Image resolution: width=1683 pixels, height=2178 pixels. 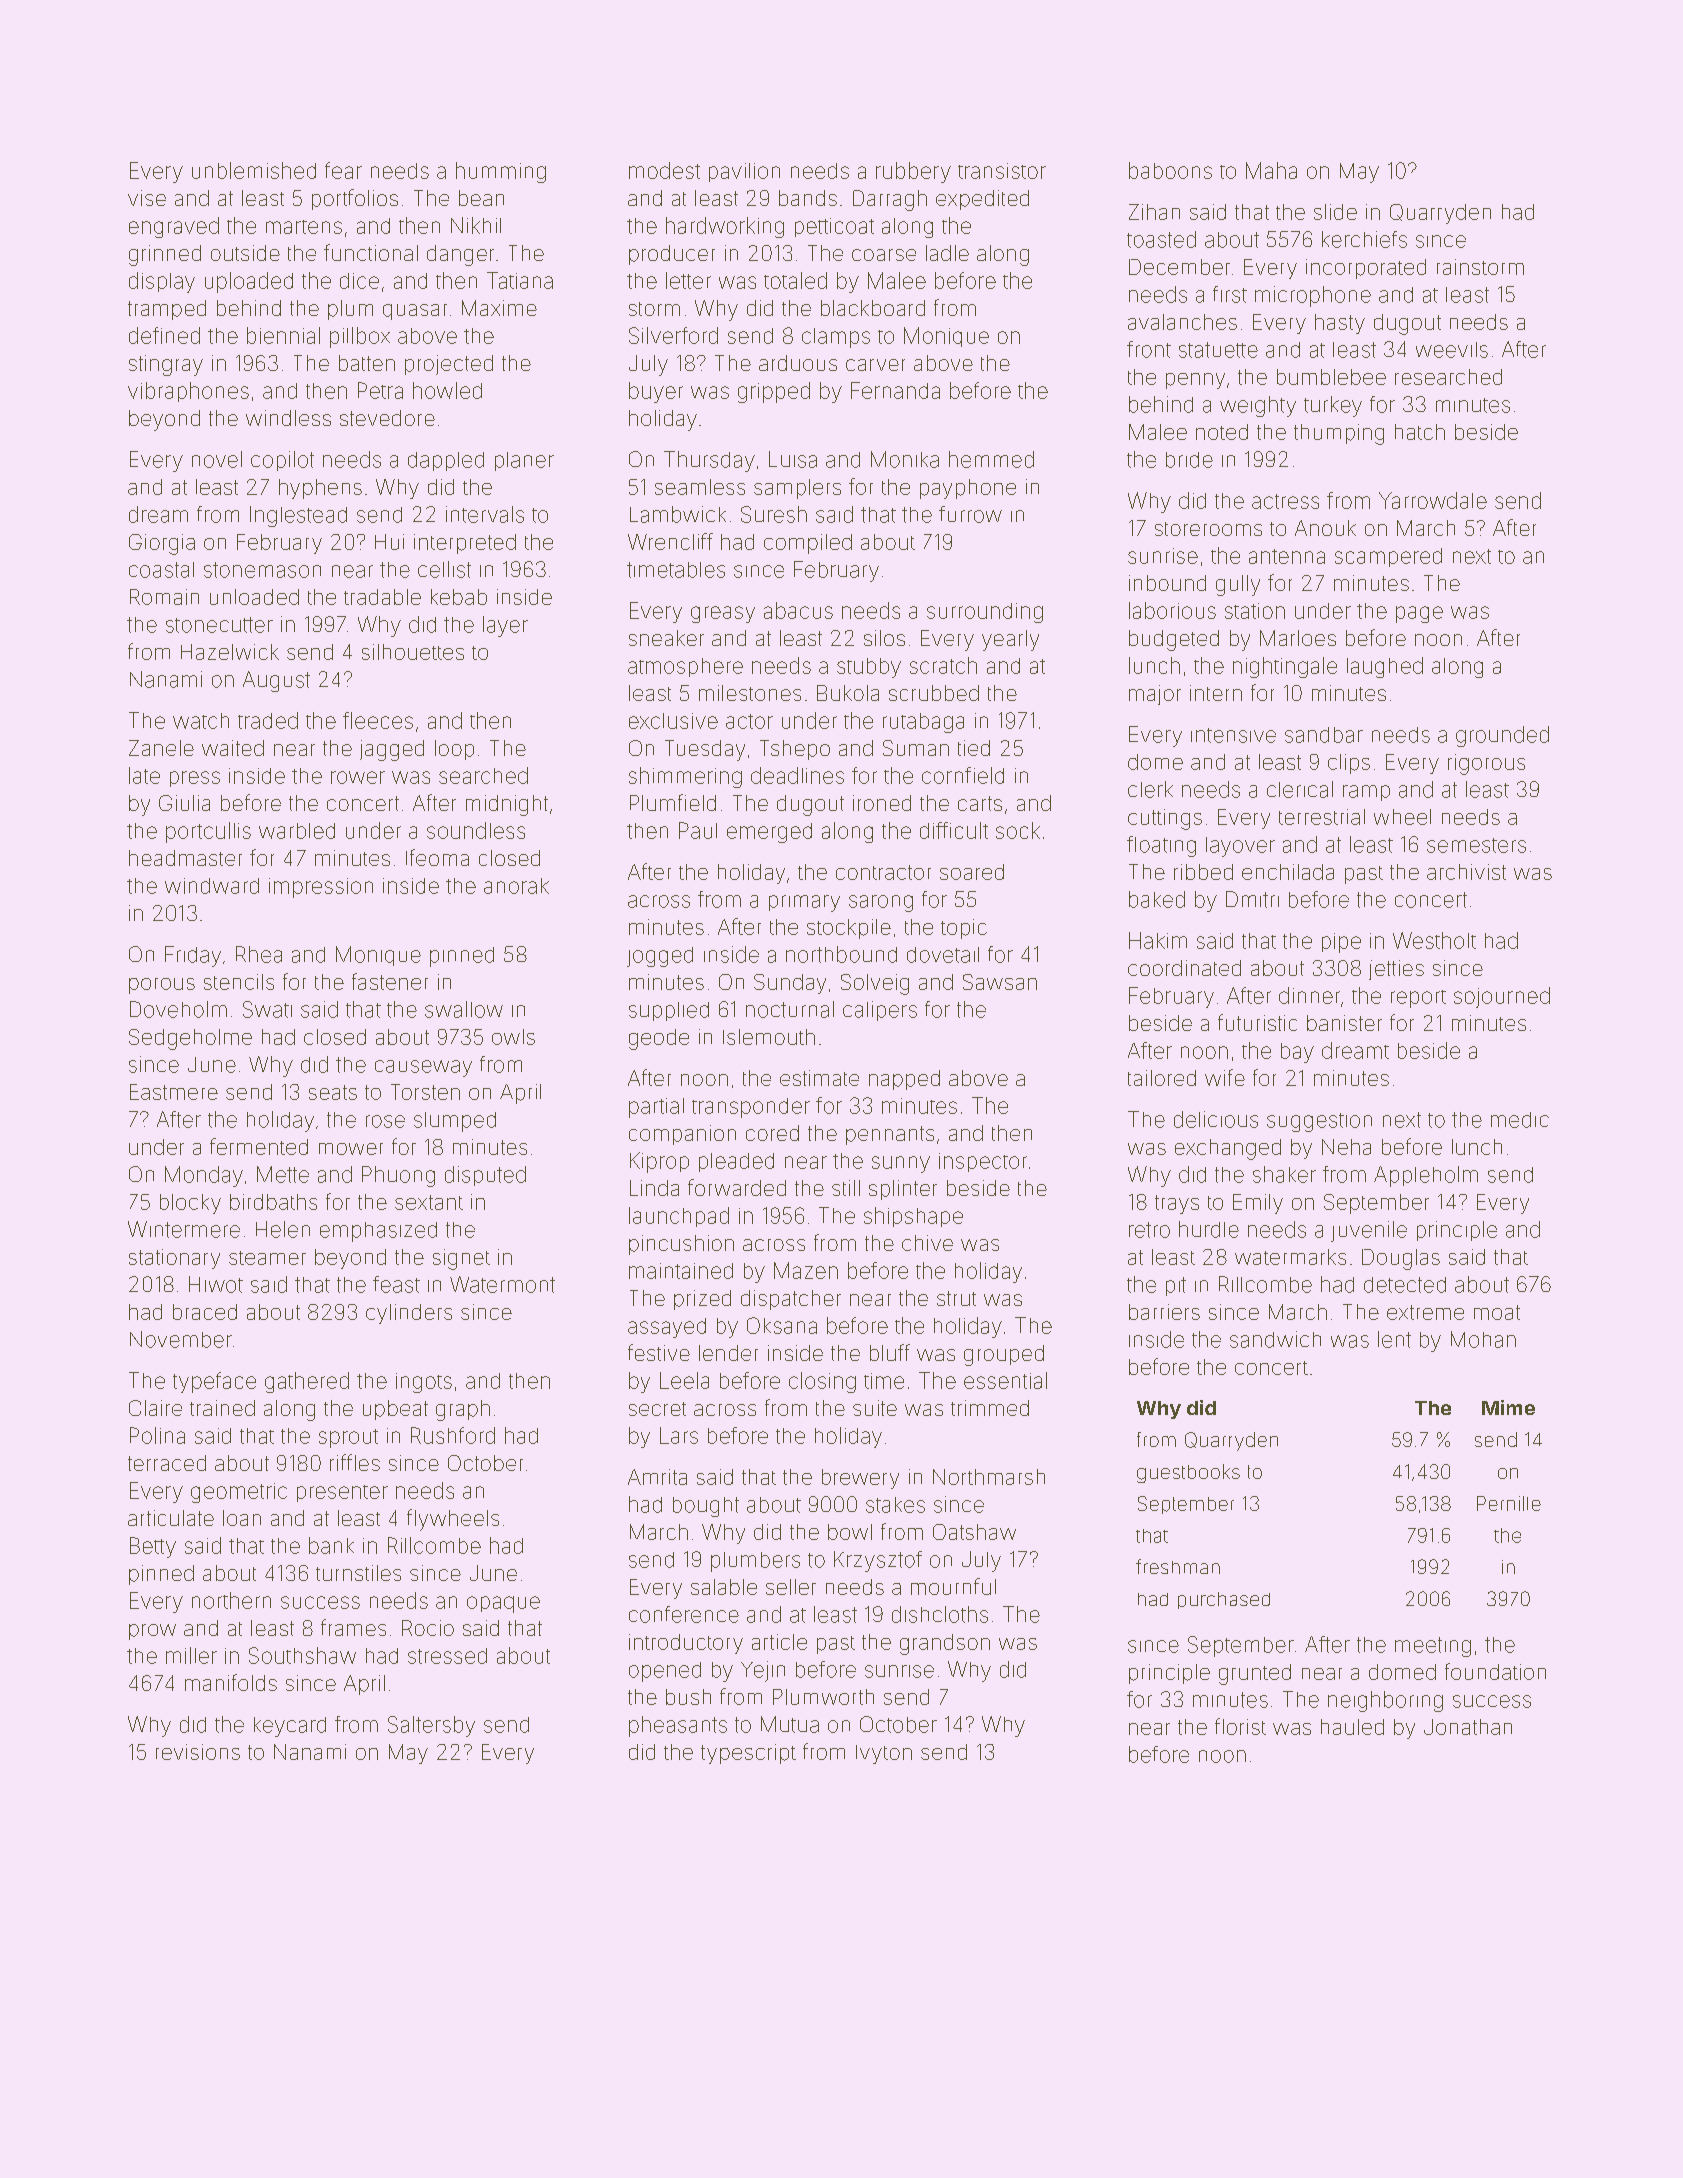 I want to click on Hui, so click(x=389, y=542).
